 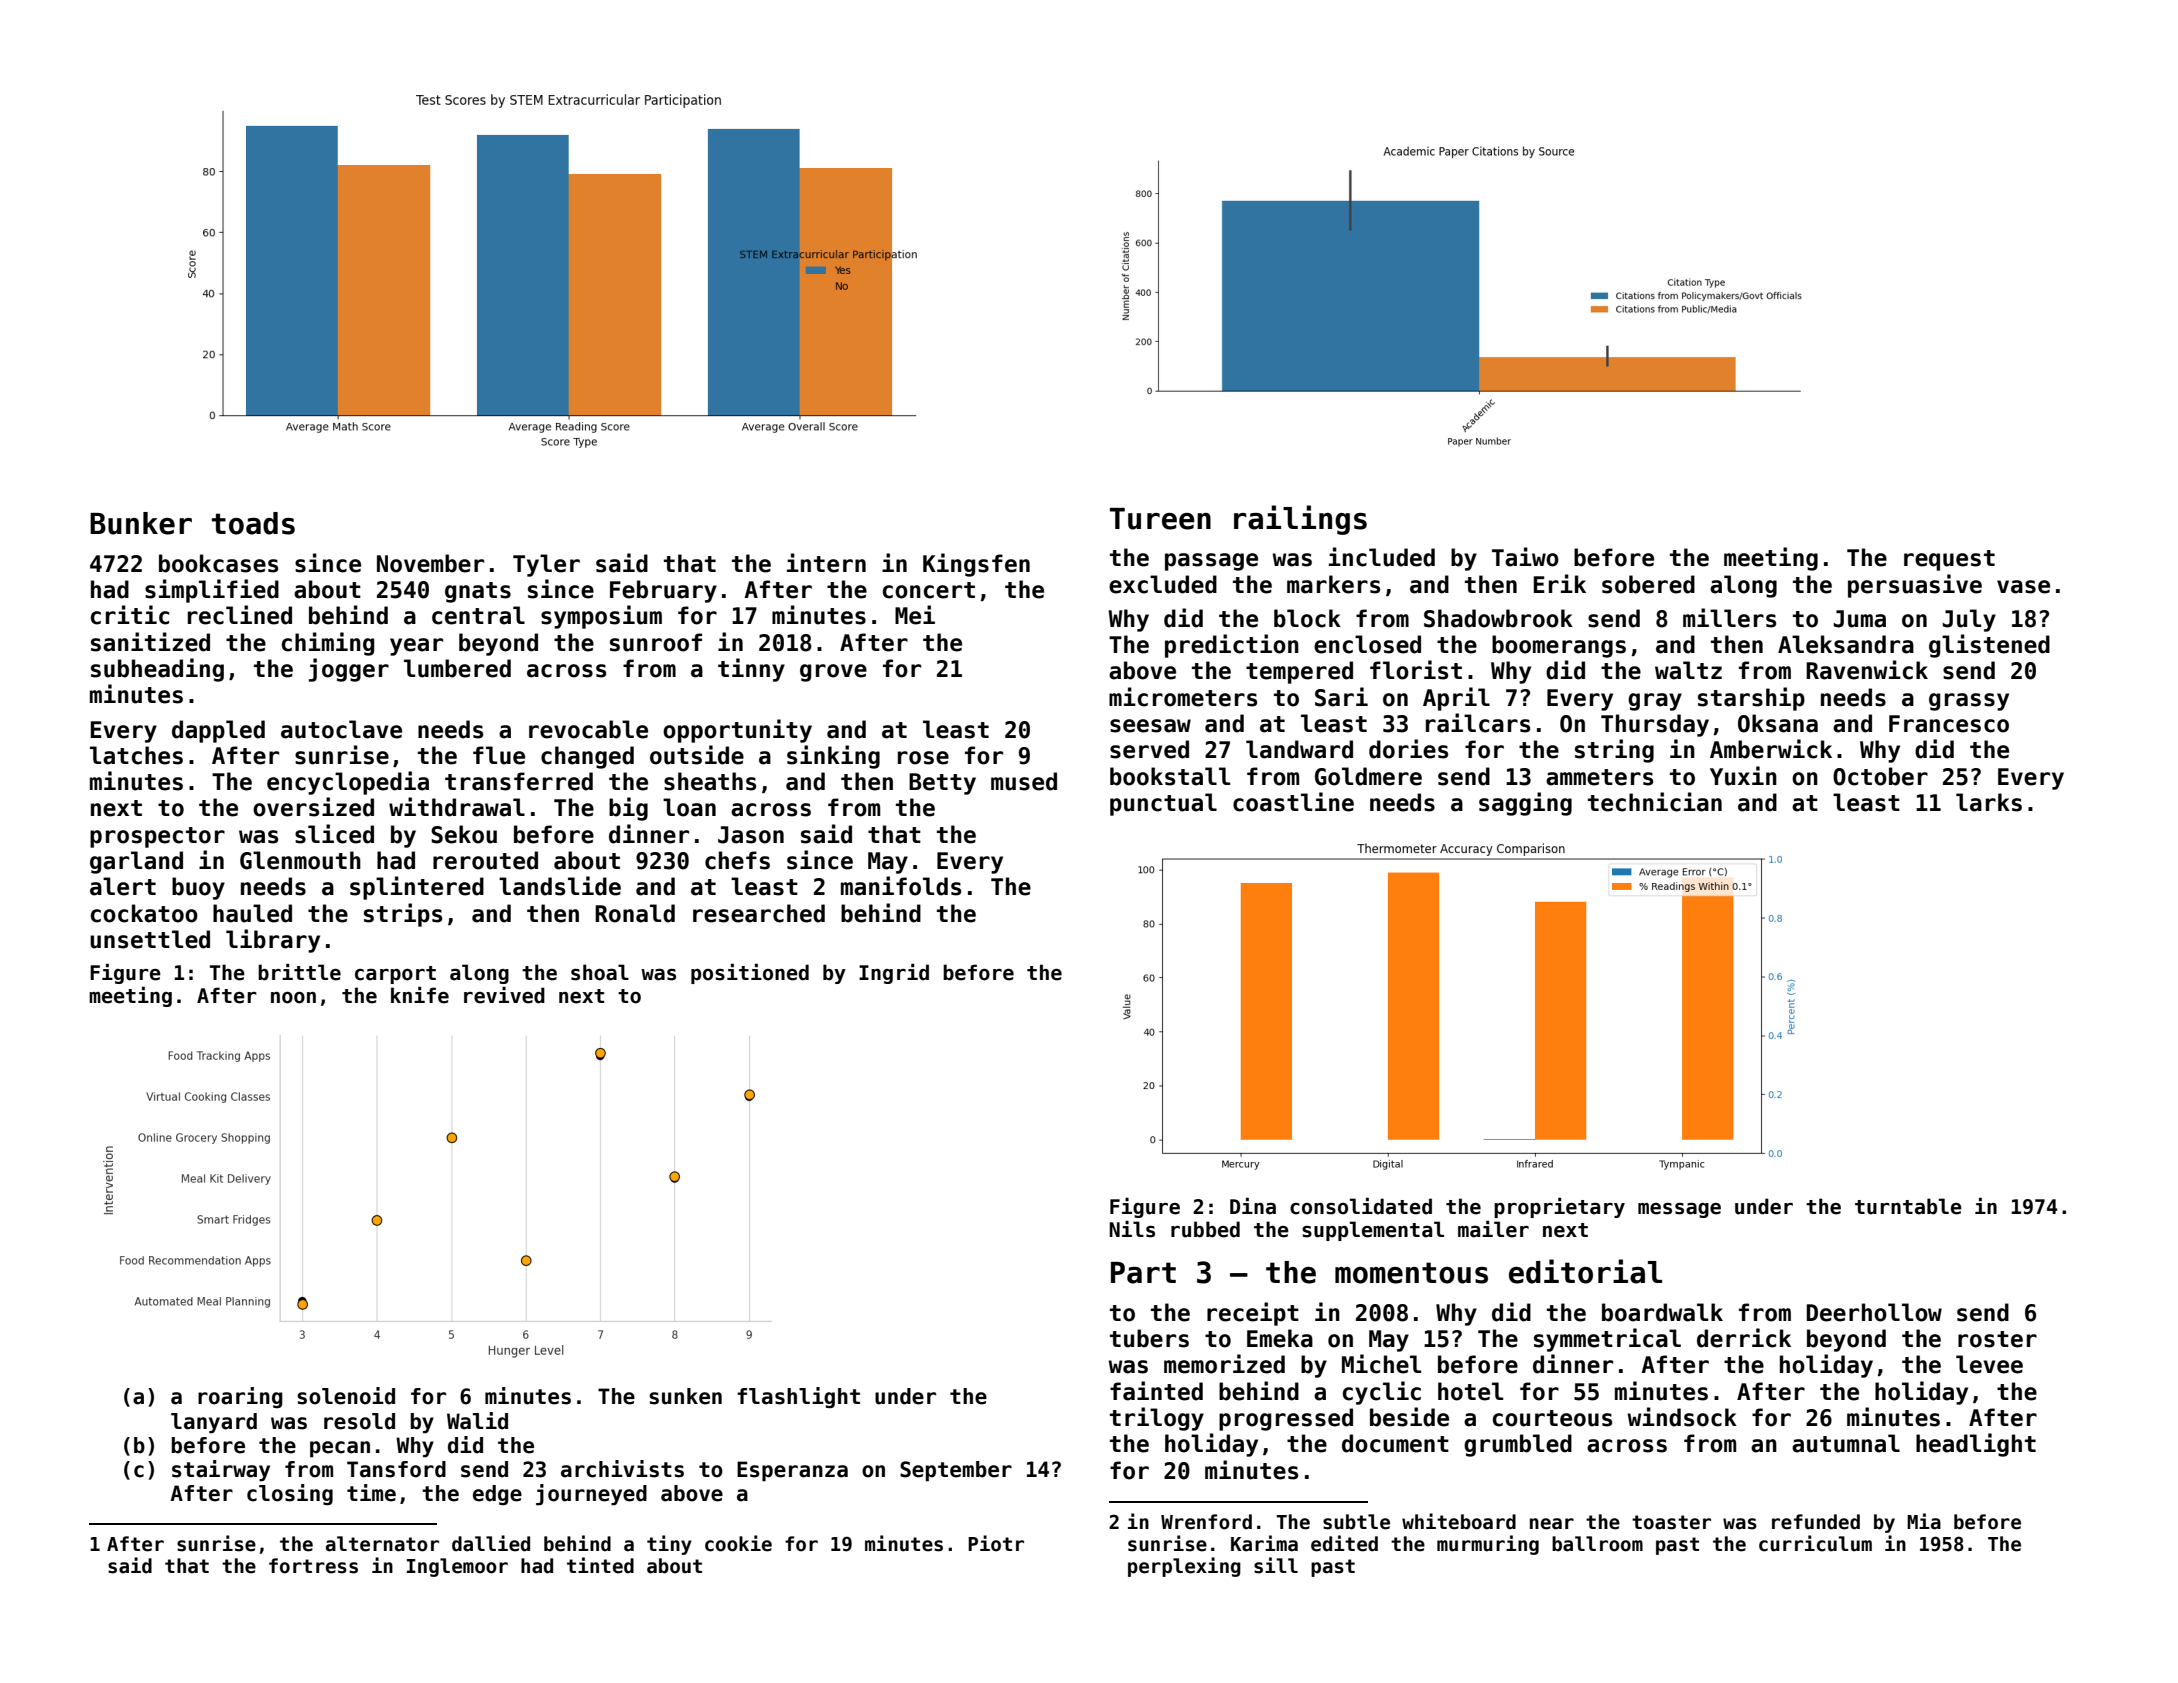 I want to click on solenoid, so click(x=346, y=1396).
